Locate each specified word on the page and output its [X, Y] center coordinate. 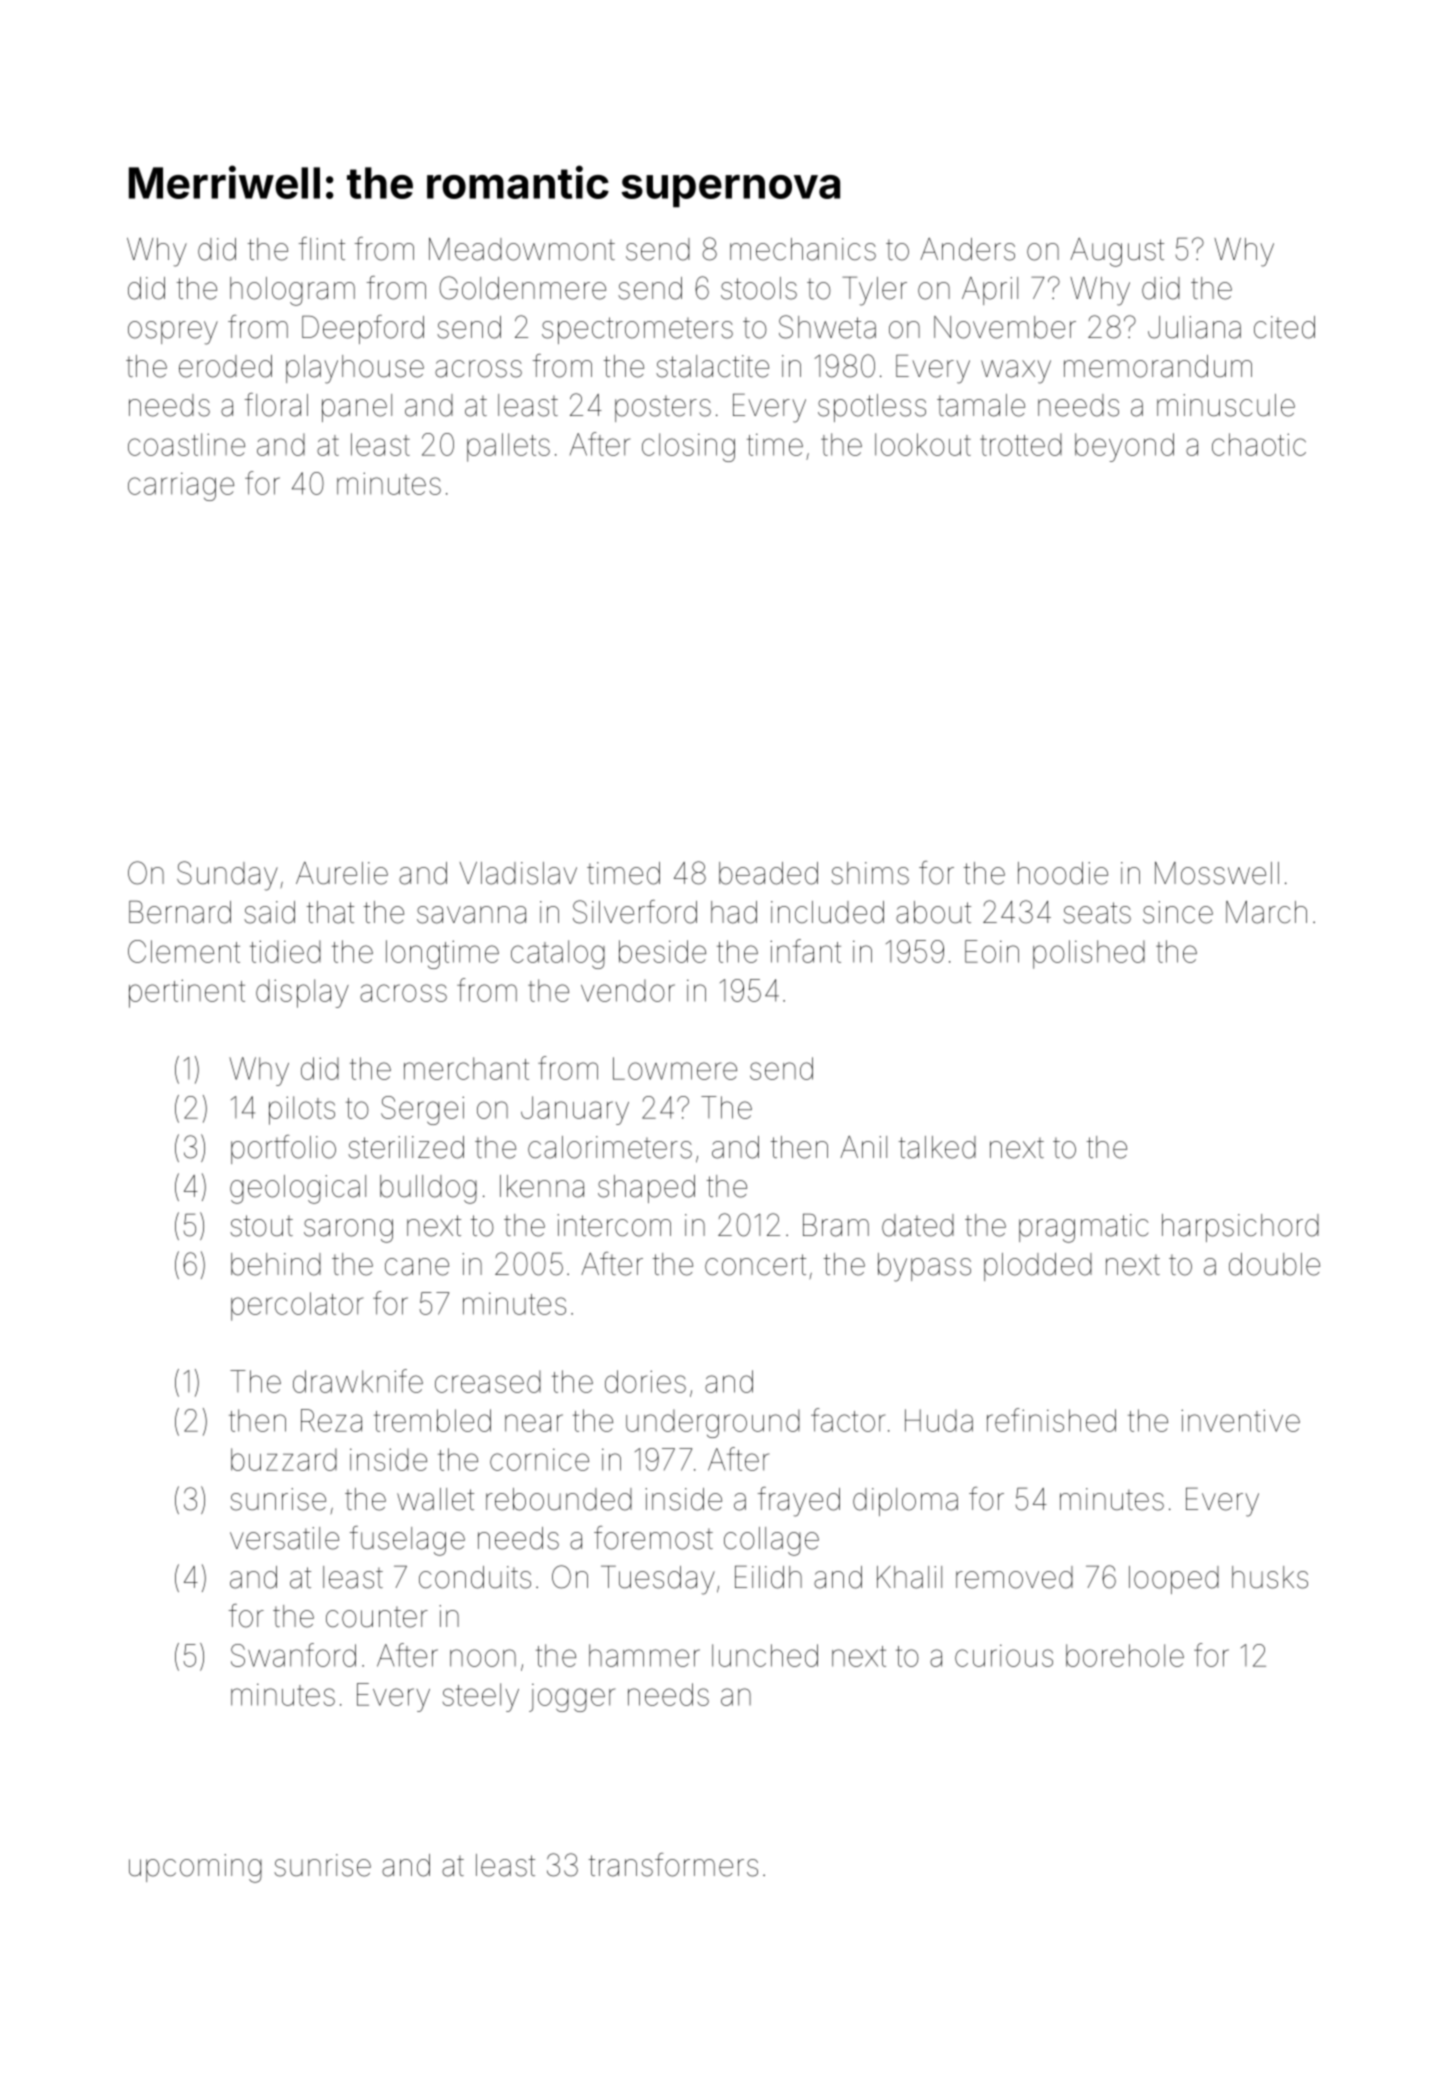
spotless [872, 408]
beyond [1124, 447]
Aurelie [342, 873]
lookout [923, 444]
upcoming [195, 1868]
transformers [673, 1865]
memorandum [1158, 366]
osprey [173, 333]
